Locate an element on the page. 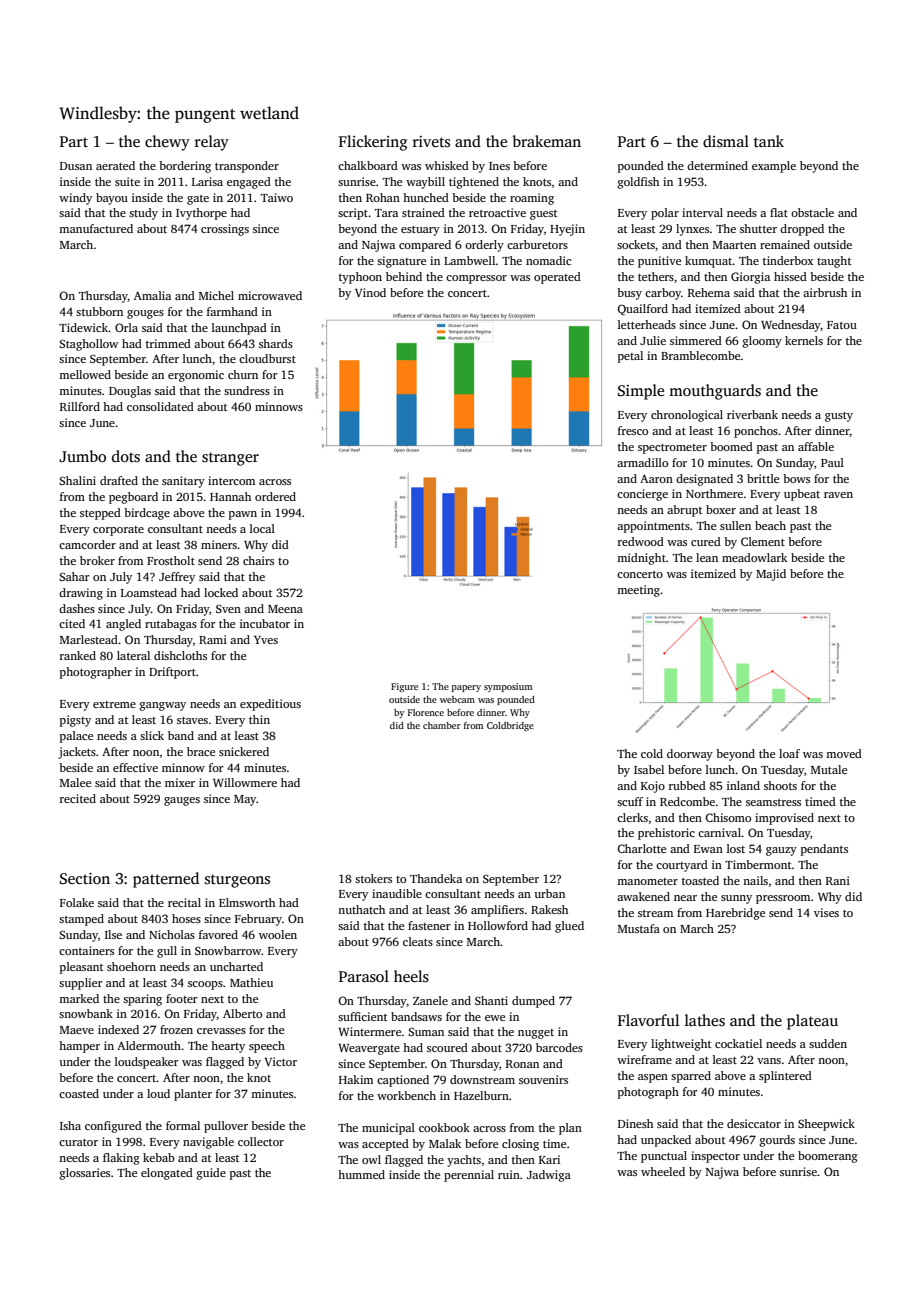 This image has height=1308, width=924. Staghollow is located at coordinates (88, 345).
